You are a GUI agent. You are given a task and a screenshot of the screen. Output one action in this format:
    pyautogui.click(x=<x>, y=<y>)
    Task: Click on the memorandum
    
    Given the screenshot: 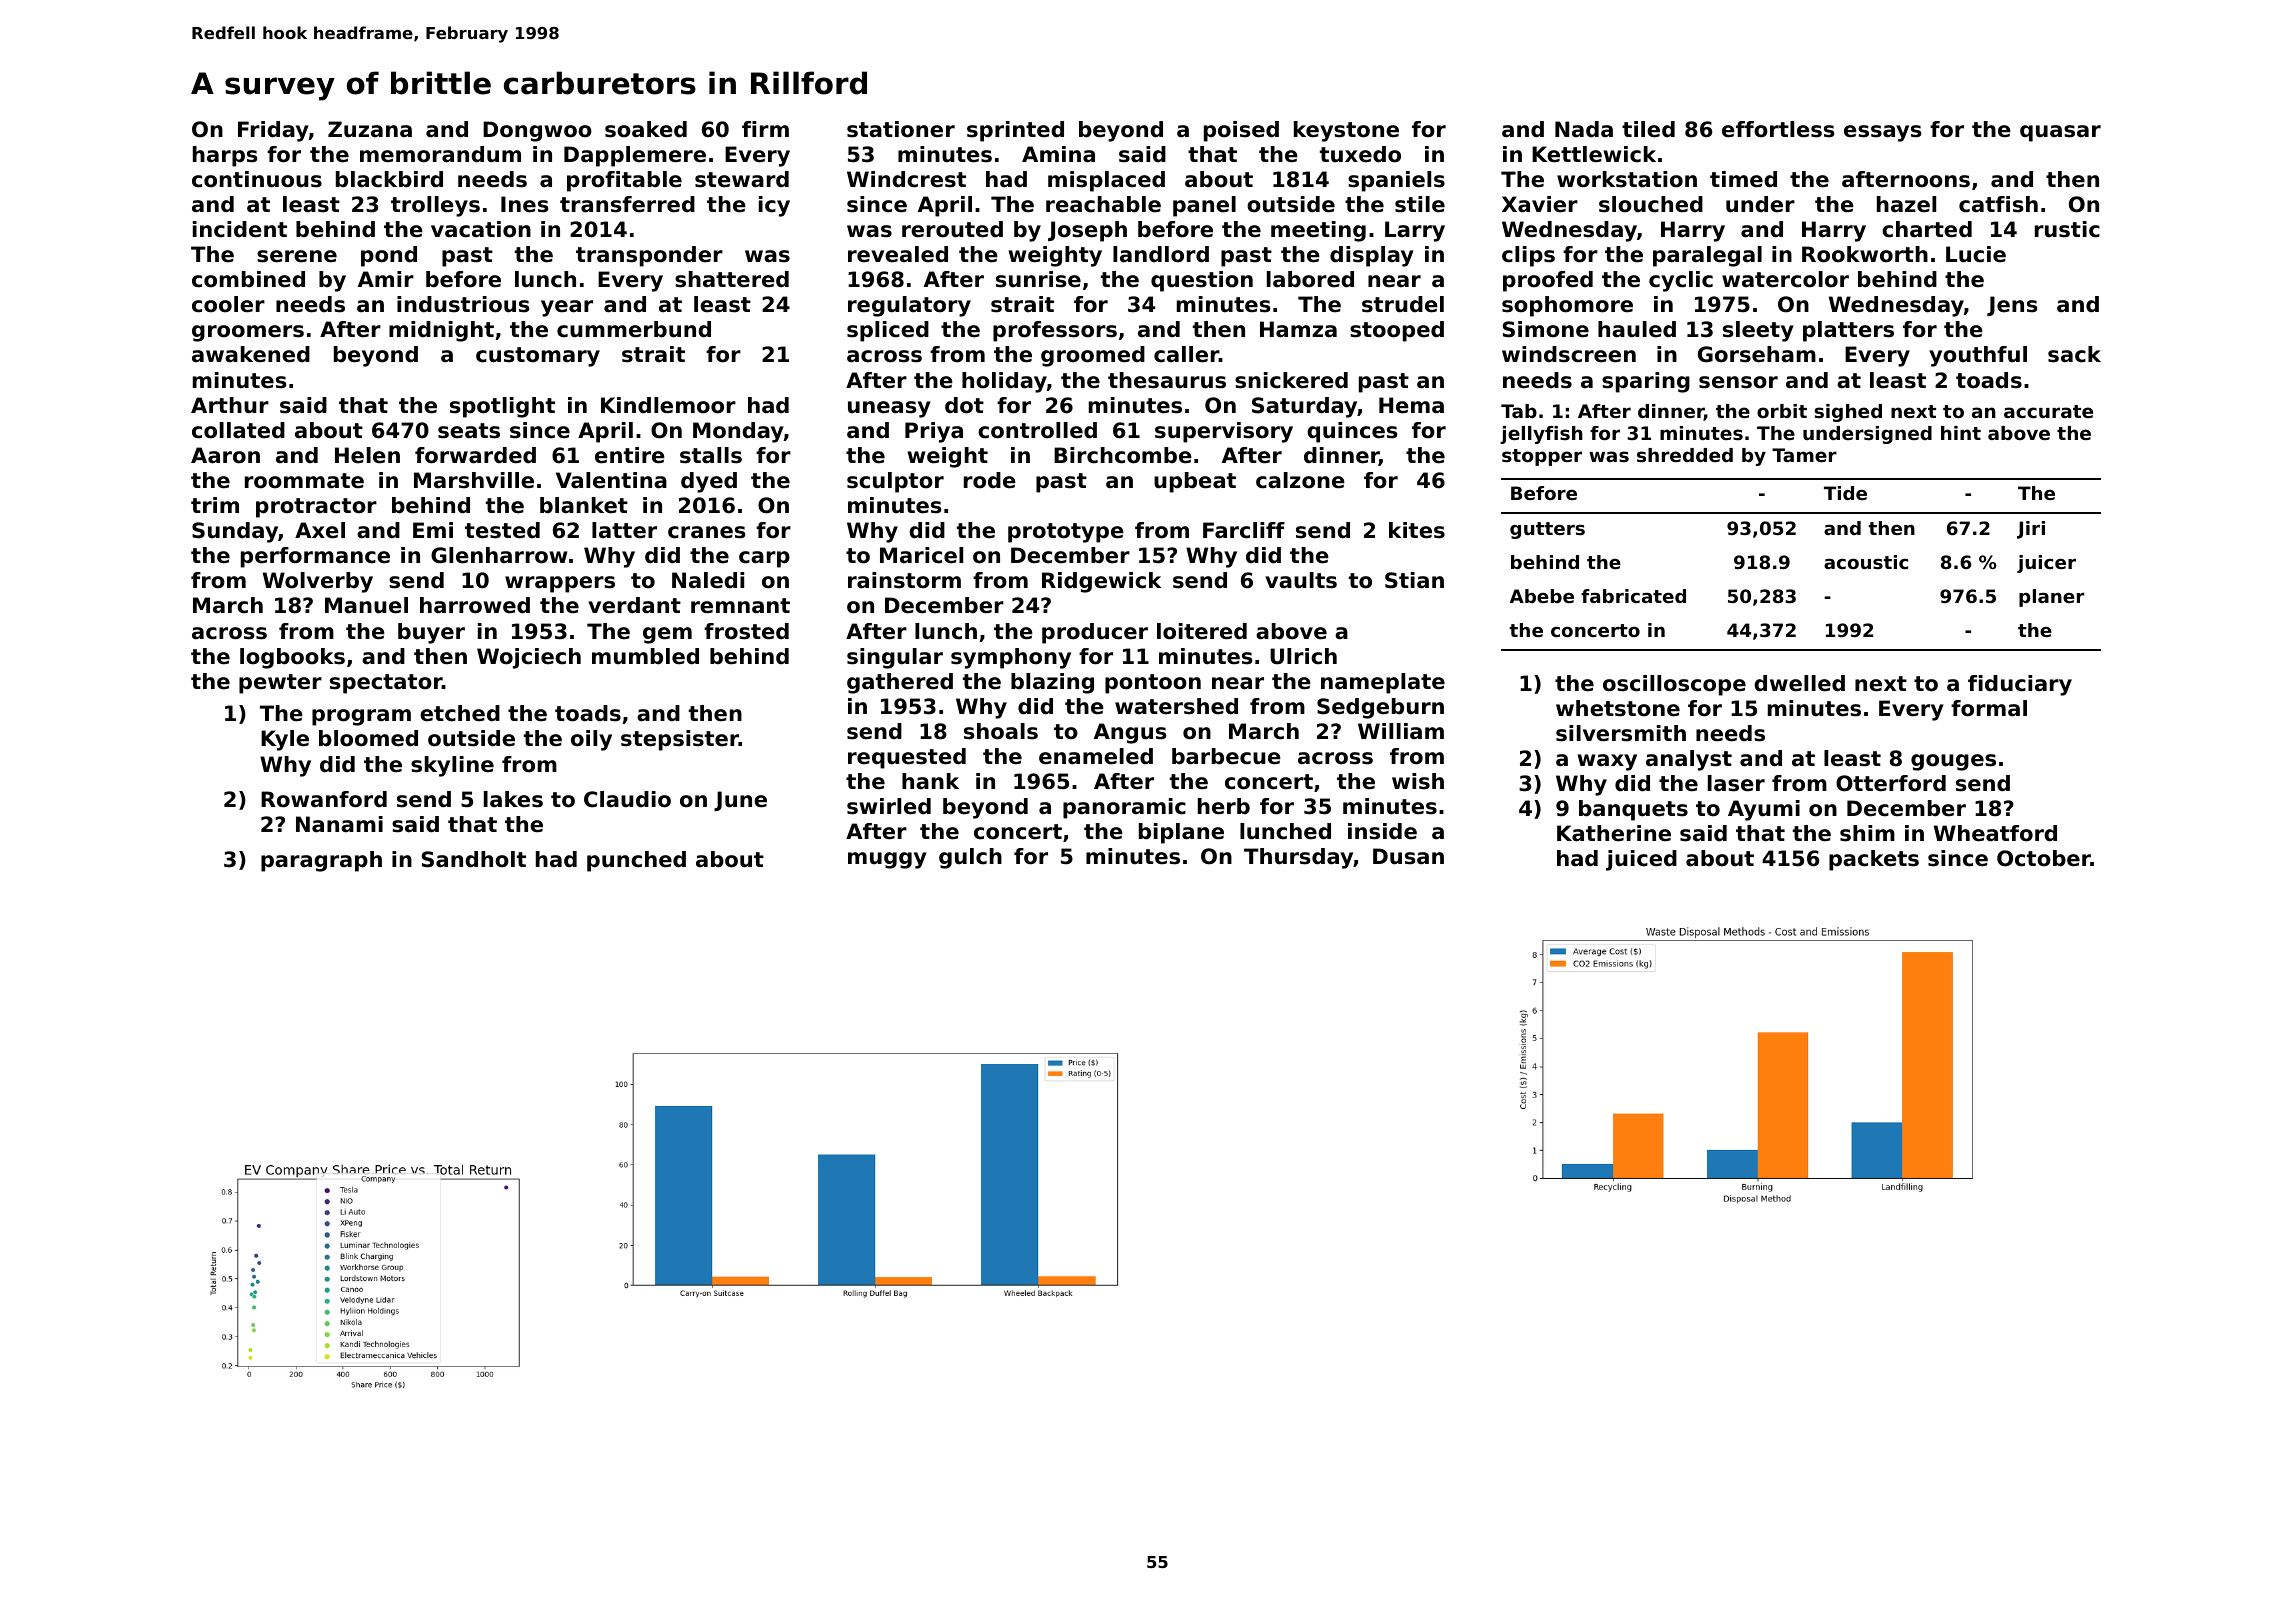 What is the action you would take?
    pyautogui.click(x=440, y=154)
